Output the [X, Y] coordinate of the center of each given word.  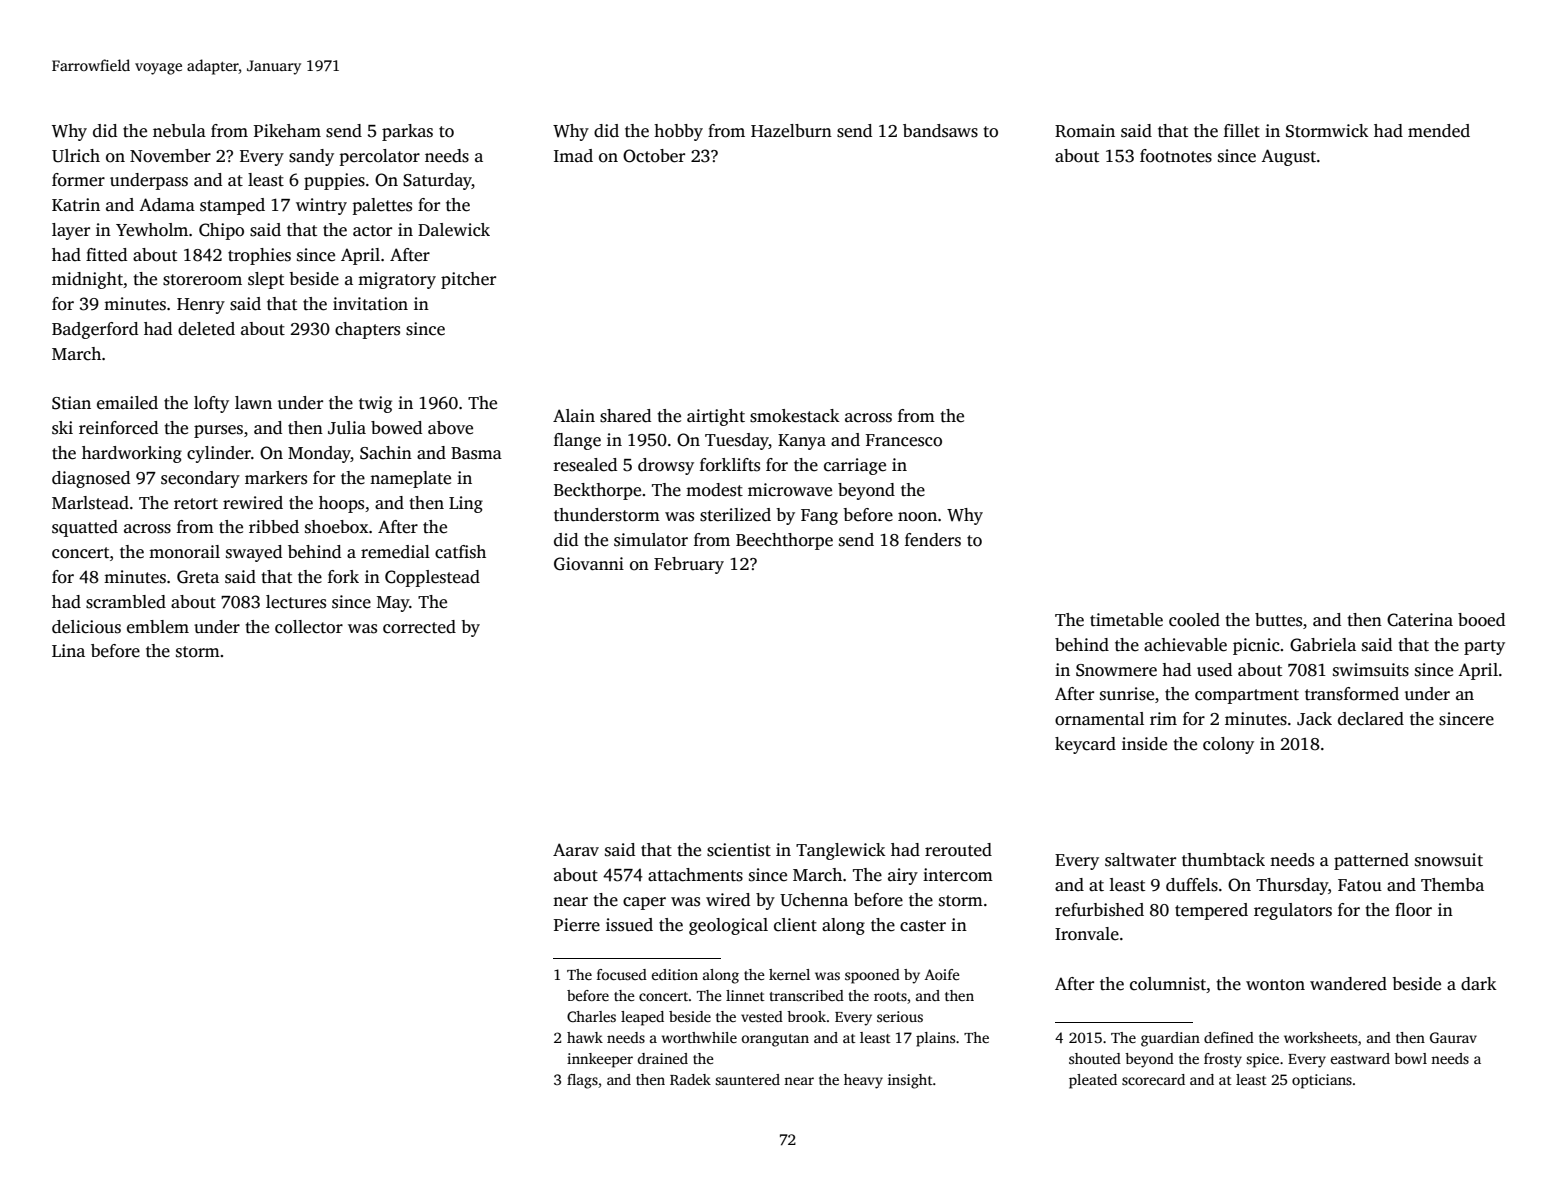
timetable [1126, 620]
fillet [1242, 131]
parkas [407, 132]
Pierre [577, 925]
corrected [419, 627]
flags [582, 1081]
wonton [1275, 985]
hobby [678, 132]
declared [1371, 719]
